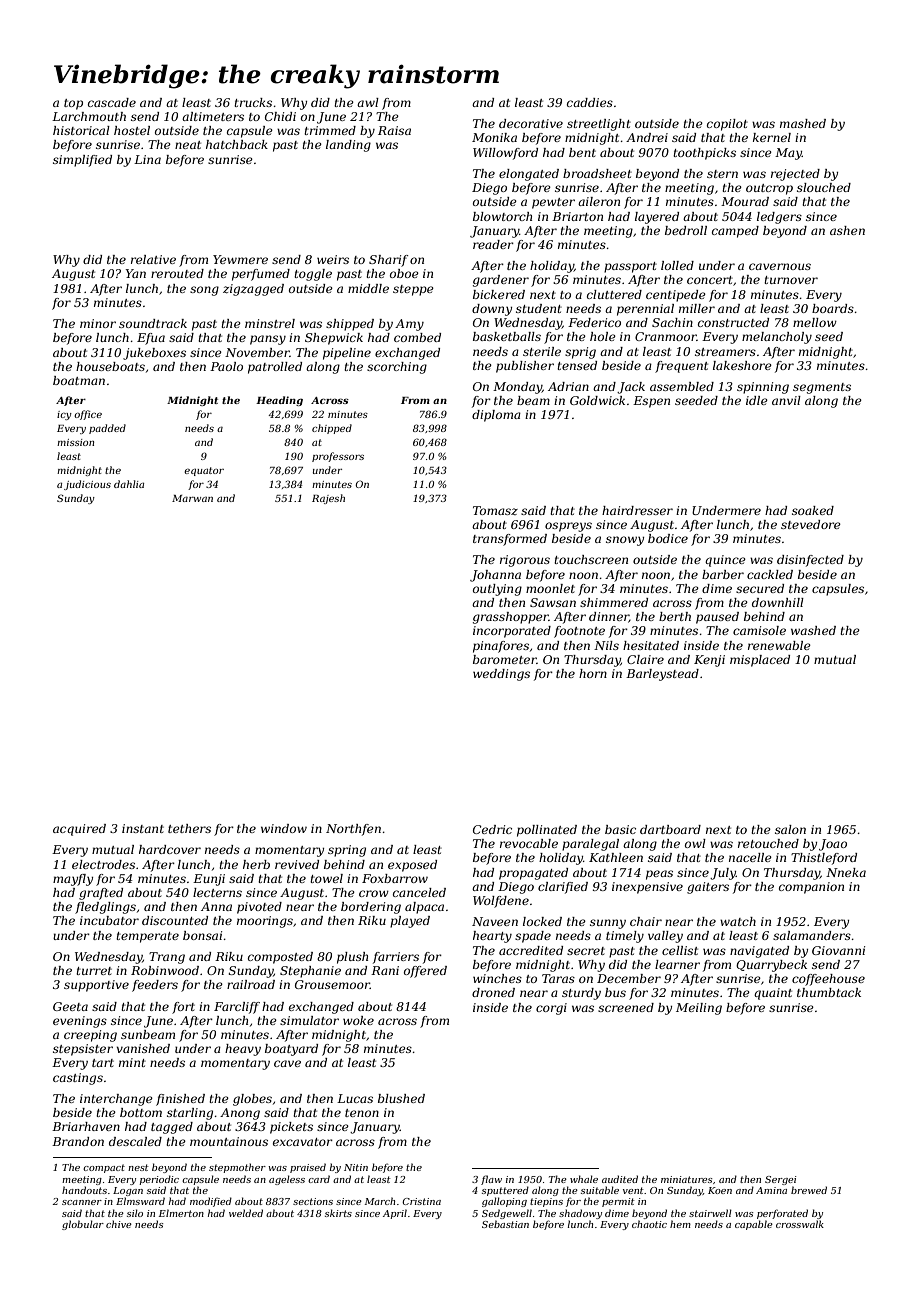 The image size is (924, 1308). Describe the element at coordinates (326, 878) in the screenshot. I see `towel` at that location.
